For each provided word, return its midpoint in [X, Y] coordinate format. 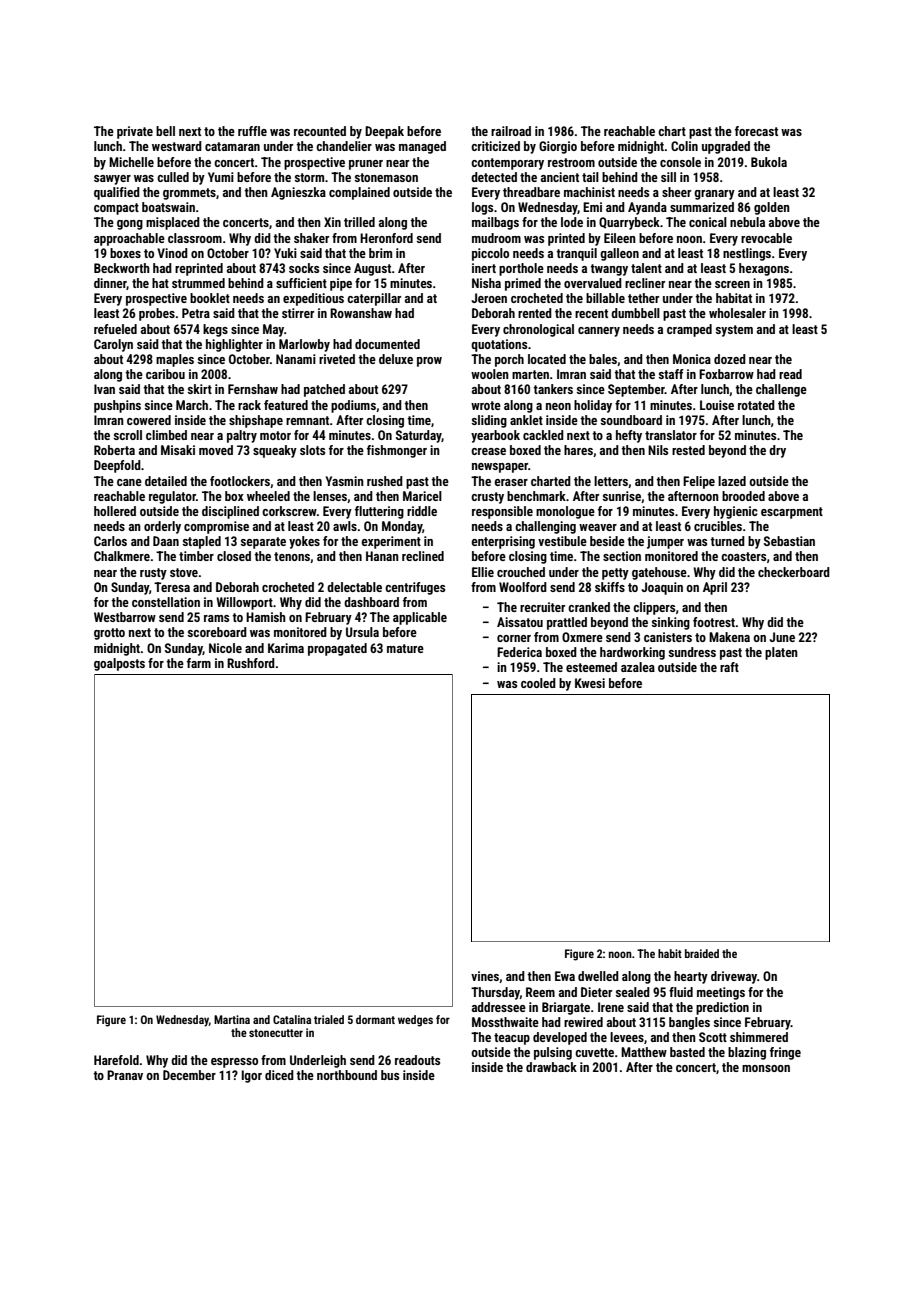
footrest [714, 622]
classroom [195, 238]
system [734, 331]
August [372, 269]
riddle [422, 511]
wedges [415, 1021]
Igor [252, 1076]
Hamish [266, 617]
